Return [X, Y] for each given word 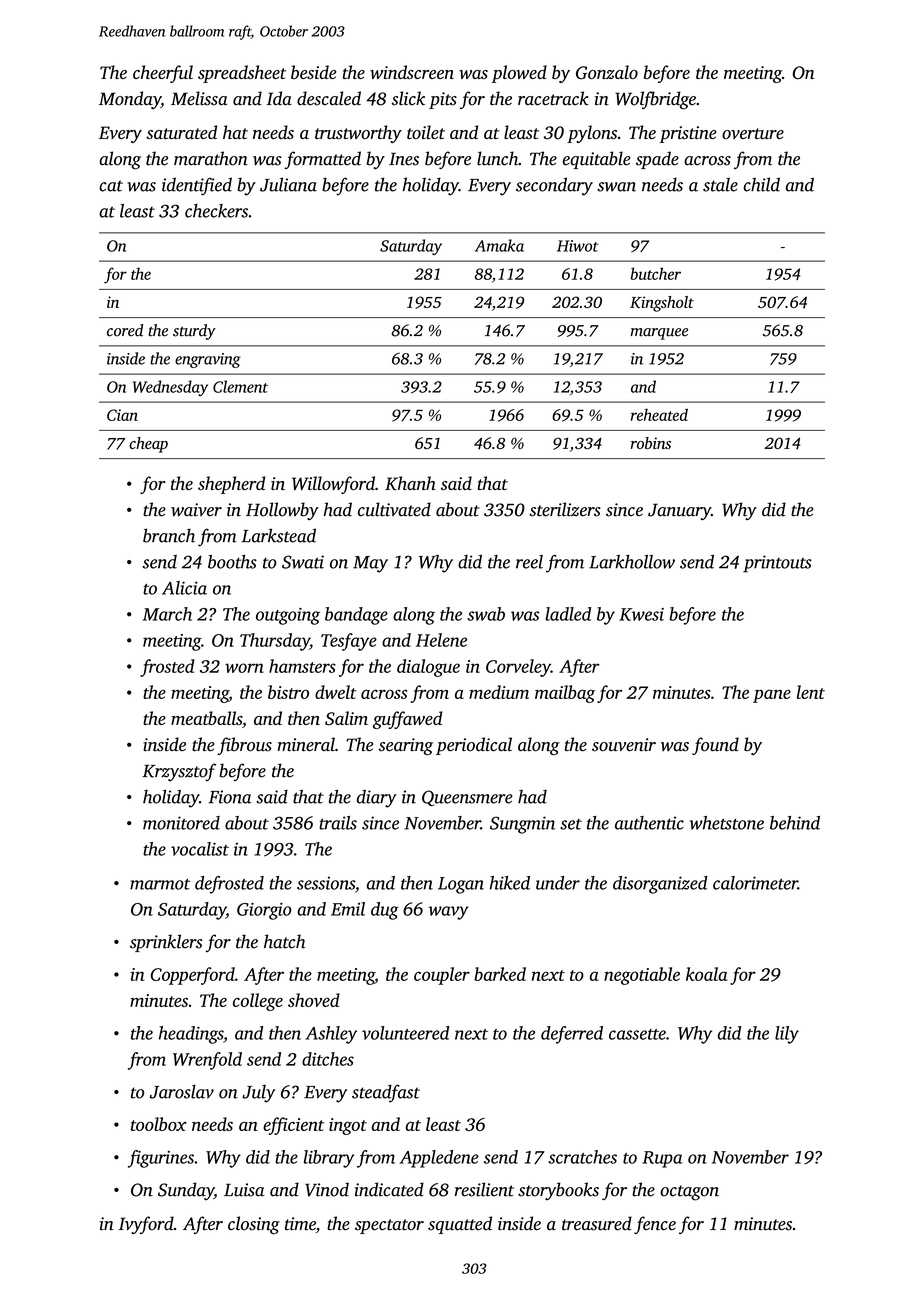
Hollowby [282, 511]
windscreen [412, 72]
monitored [181, 823]
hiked [509, 883]
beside [314, 72]
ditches [328, 1059]
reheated [659, 415]
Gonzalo [607, 72]
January [679, 511]
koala [706, 974]
